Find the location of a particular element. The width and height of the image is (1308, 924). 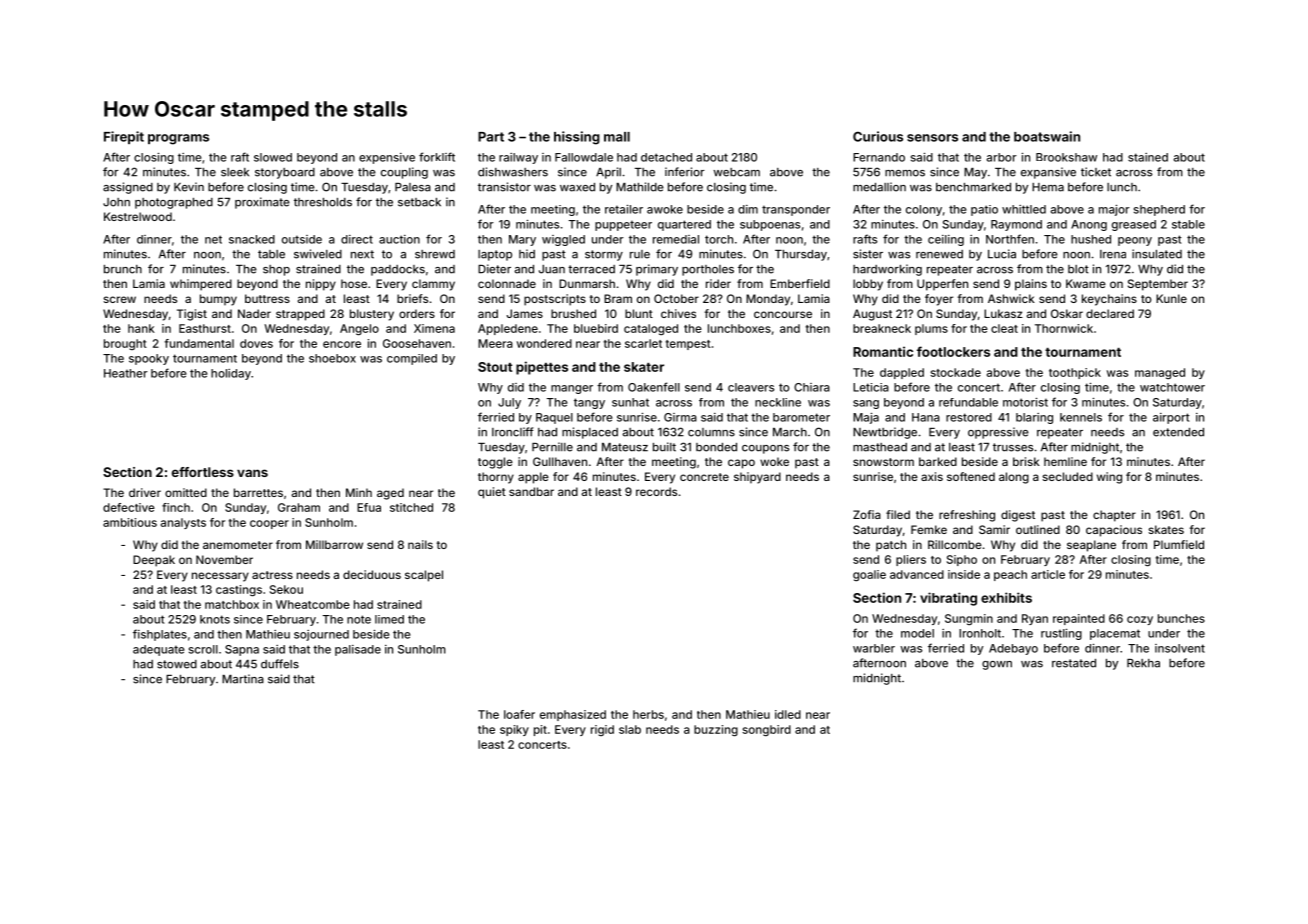

blunt is located at coordinates (639, 313).
